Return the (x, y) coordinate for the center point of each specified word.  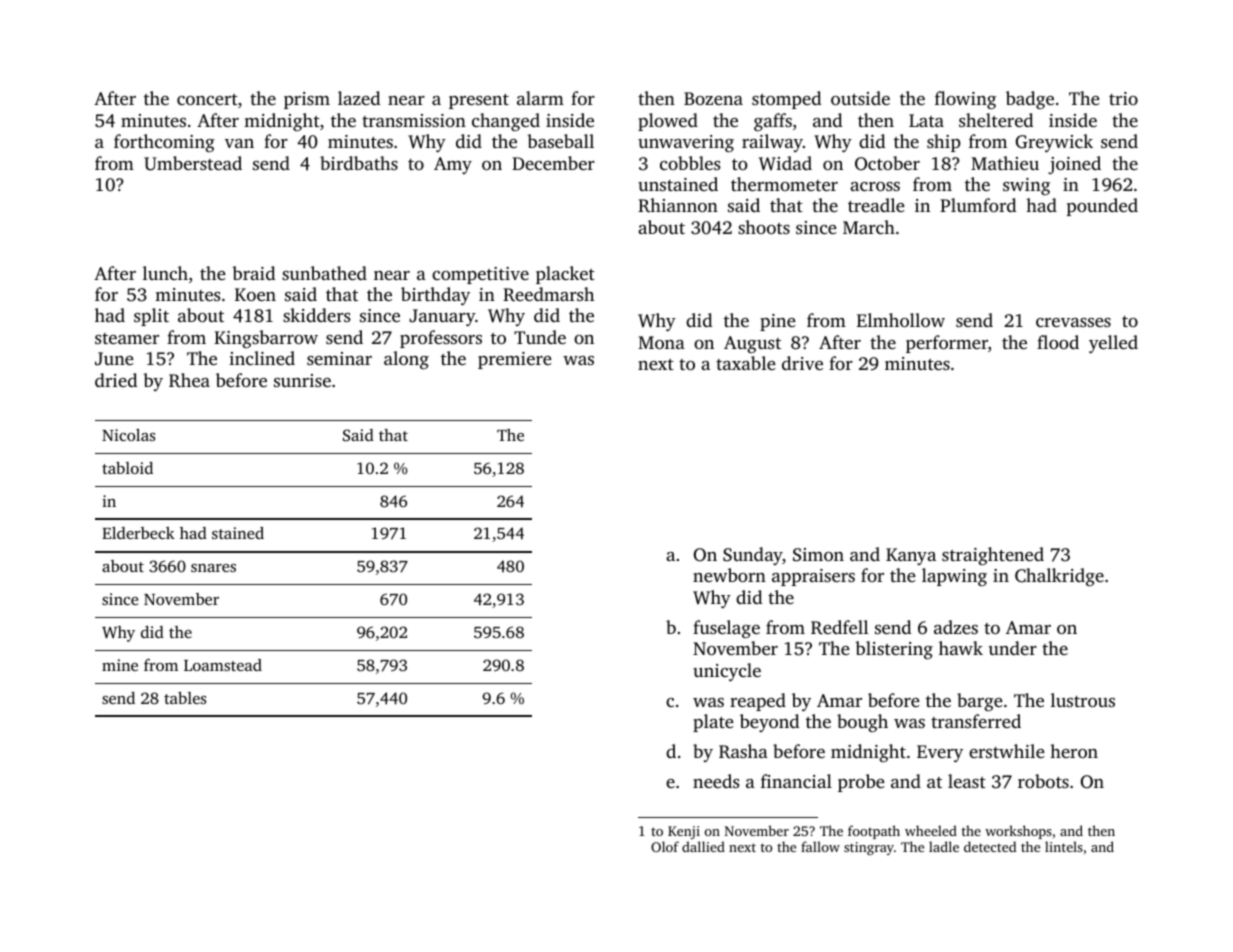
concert (207, 99)
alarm (540, 98)
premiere (515, 360)
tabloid (127, 468)
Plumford (978, 205)
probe (861, 783)
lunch (165, 273)
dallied (703, 846)
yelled (1113, 344)
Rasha (743, 751)
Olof (665, 846)
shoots (764, 227)
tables (185, 698)
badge (1030, 100)
